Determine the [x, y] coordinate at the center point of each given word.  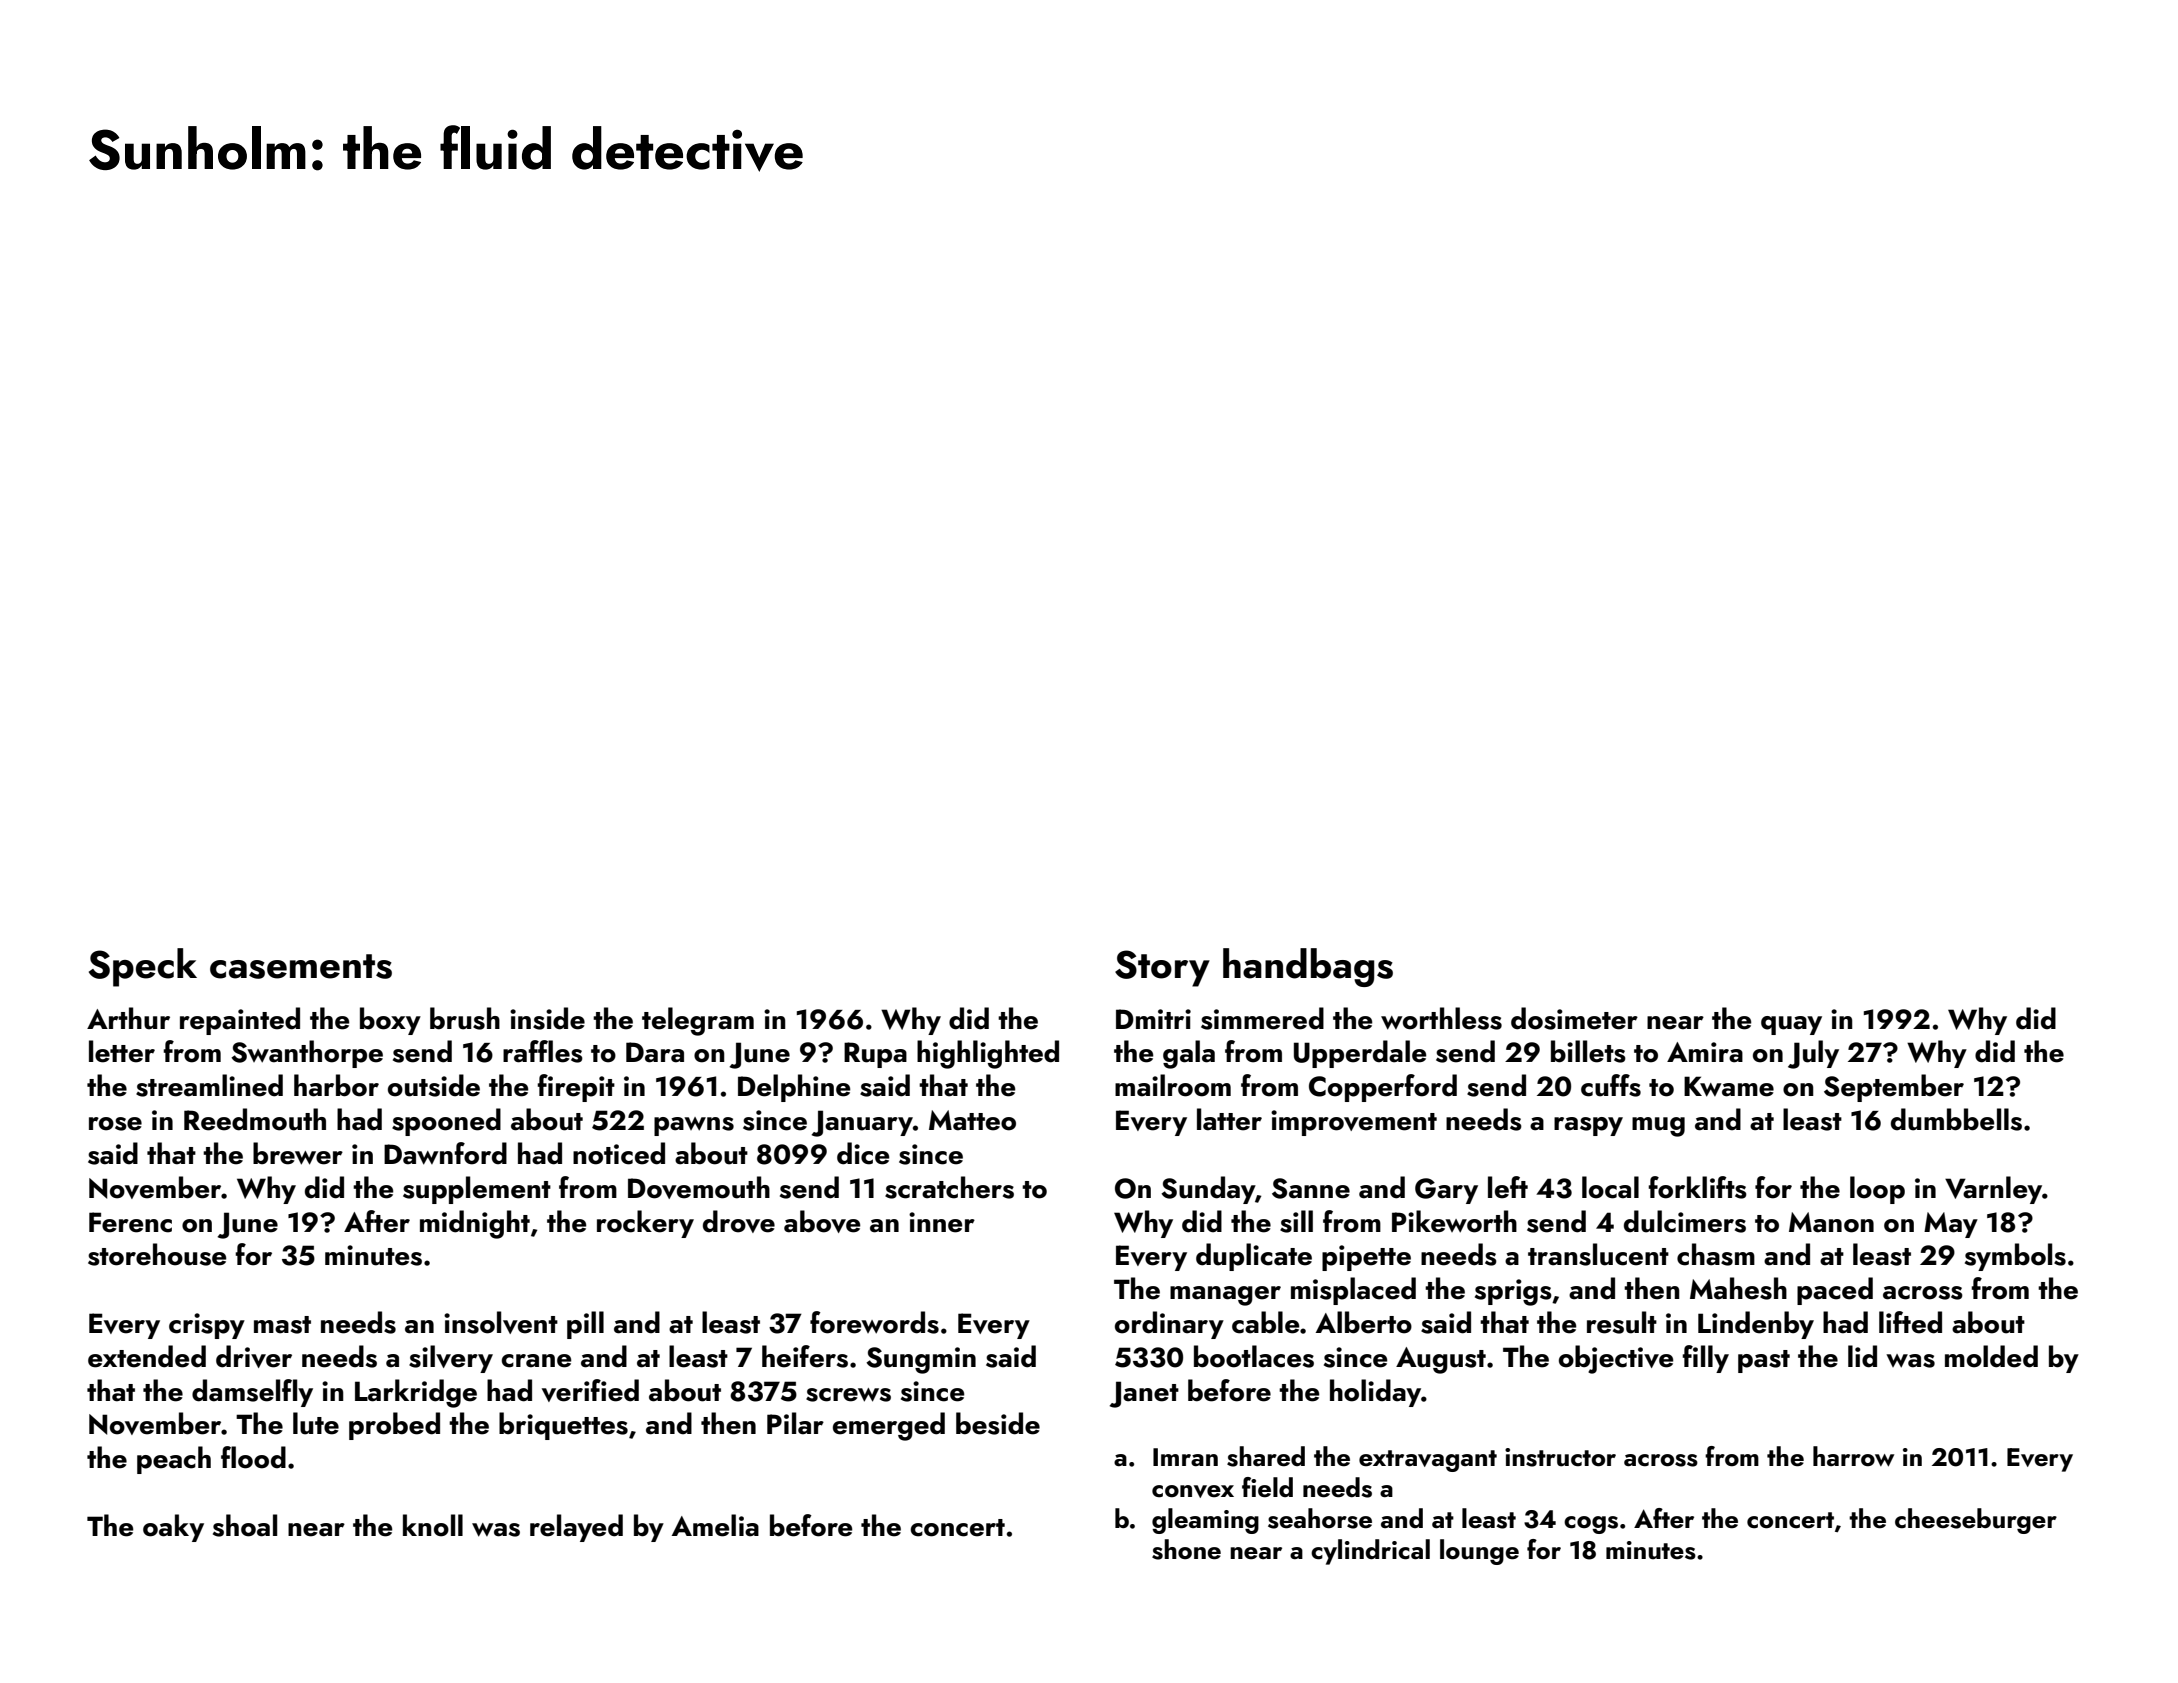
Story [1162, 968]
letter [122, 1051]
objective [1616, 1359]
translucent [1598, 1254]
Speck [143, 967]
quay [1791, 1025]
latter [1229, 1119]
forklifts [1697, 1187]
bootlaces [1254, 1356]
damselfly [252, 1393]
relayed [576, 1528]
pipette [1366, 1258]
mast [282, 1325]
